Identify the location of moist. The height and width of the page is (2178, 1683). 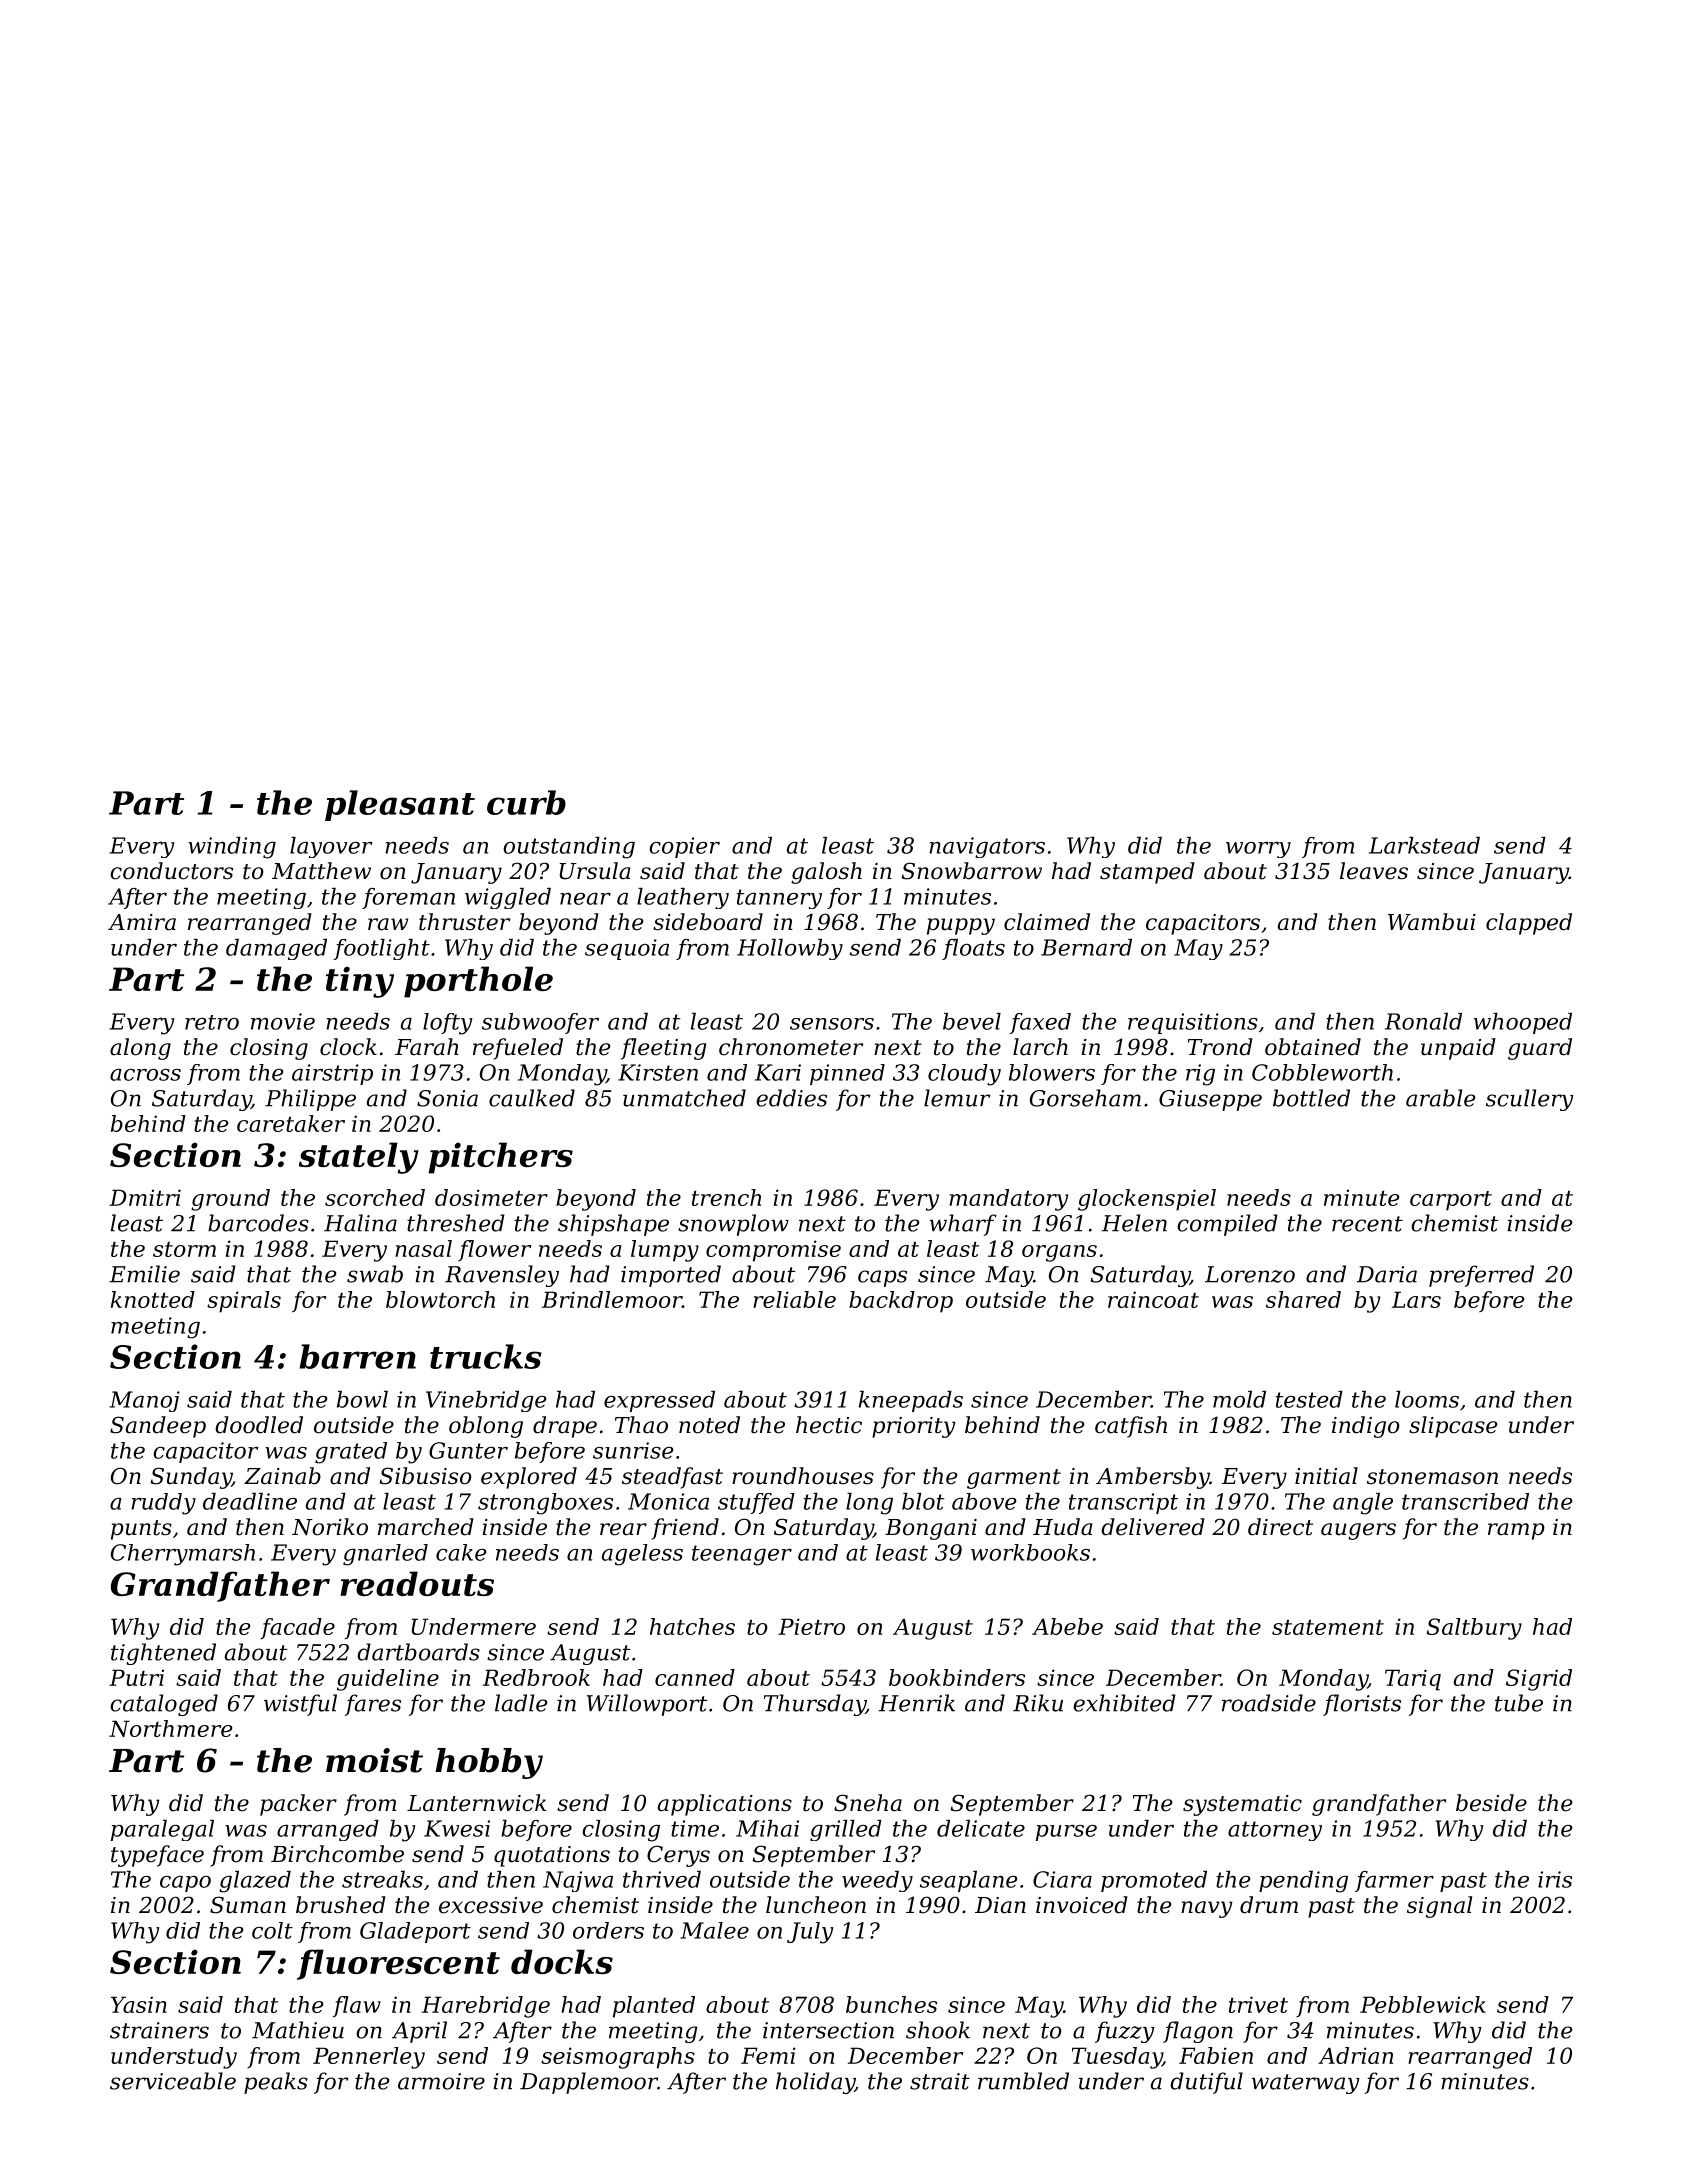
(374, 1760).
